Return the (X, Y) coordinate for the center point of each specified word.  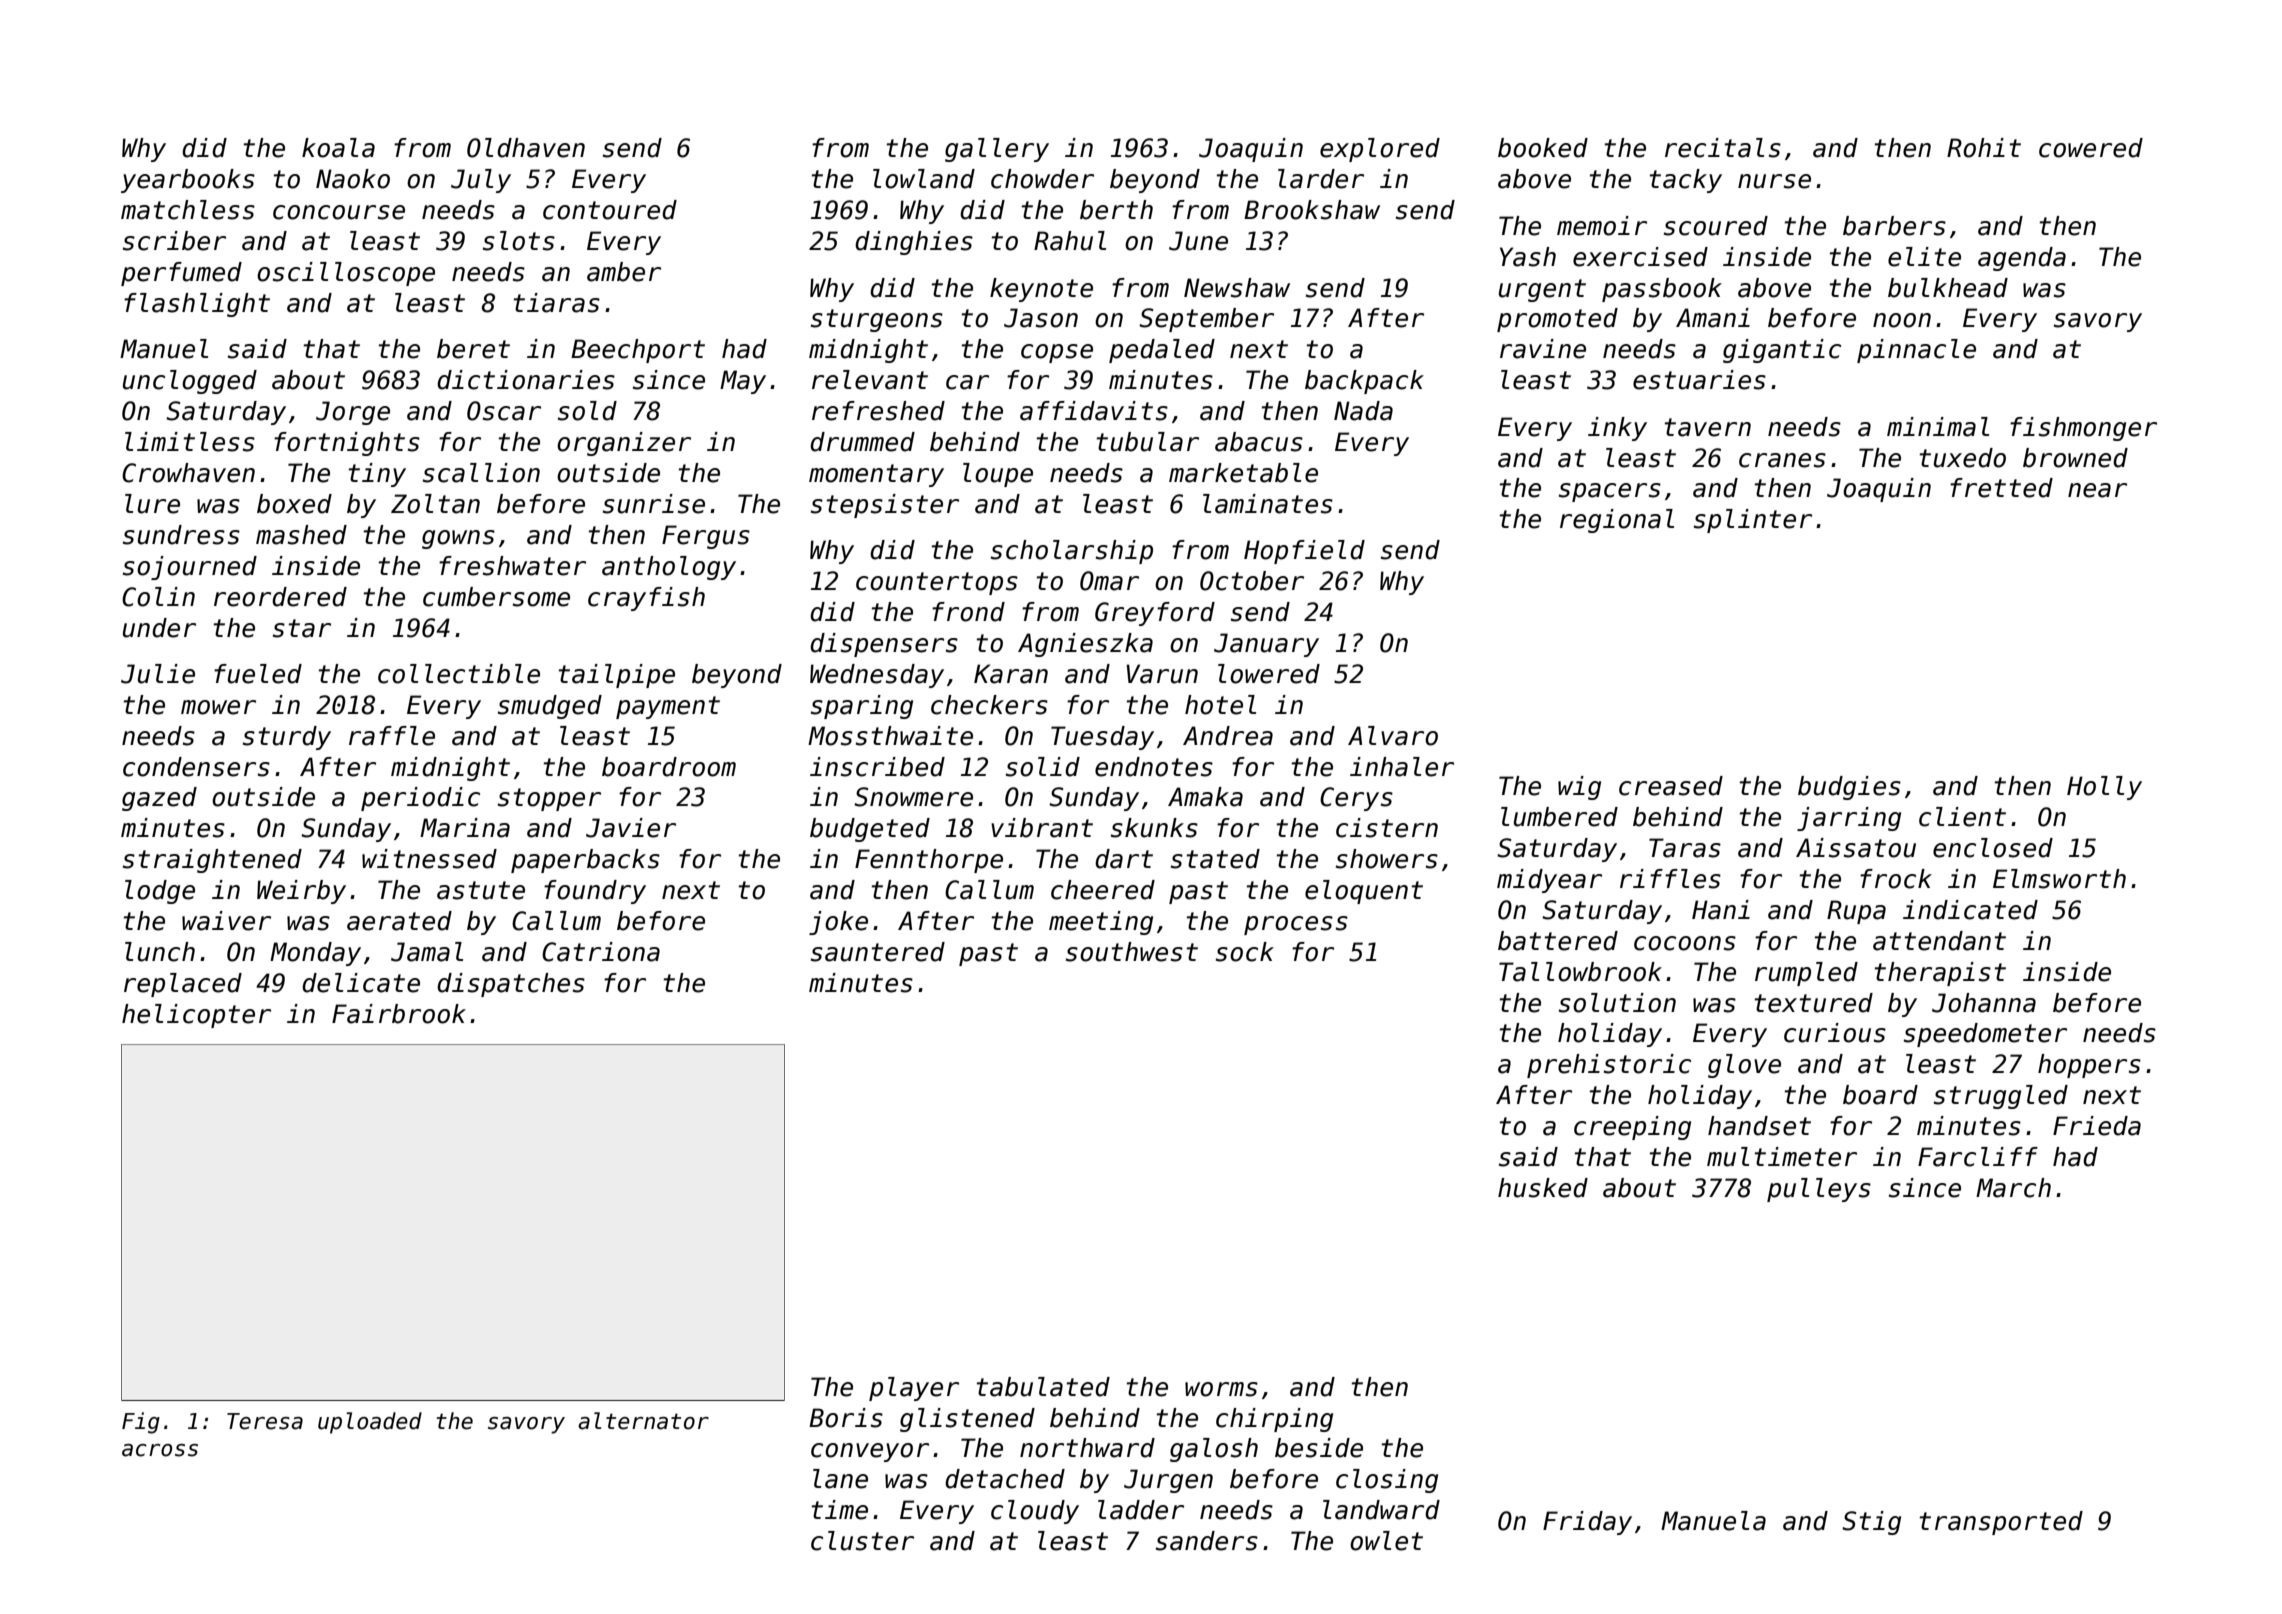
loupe (998, 475)
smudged (550, 707)
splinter (1753, 521)
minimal (1938, 427)
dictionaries (526, 380)
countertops (937, 583)
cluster (862, 1541)
